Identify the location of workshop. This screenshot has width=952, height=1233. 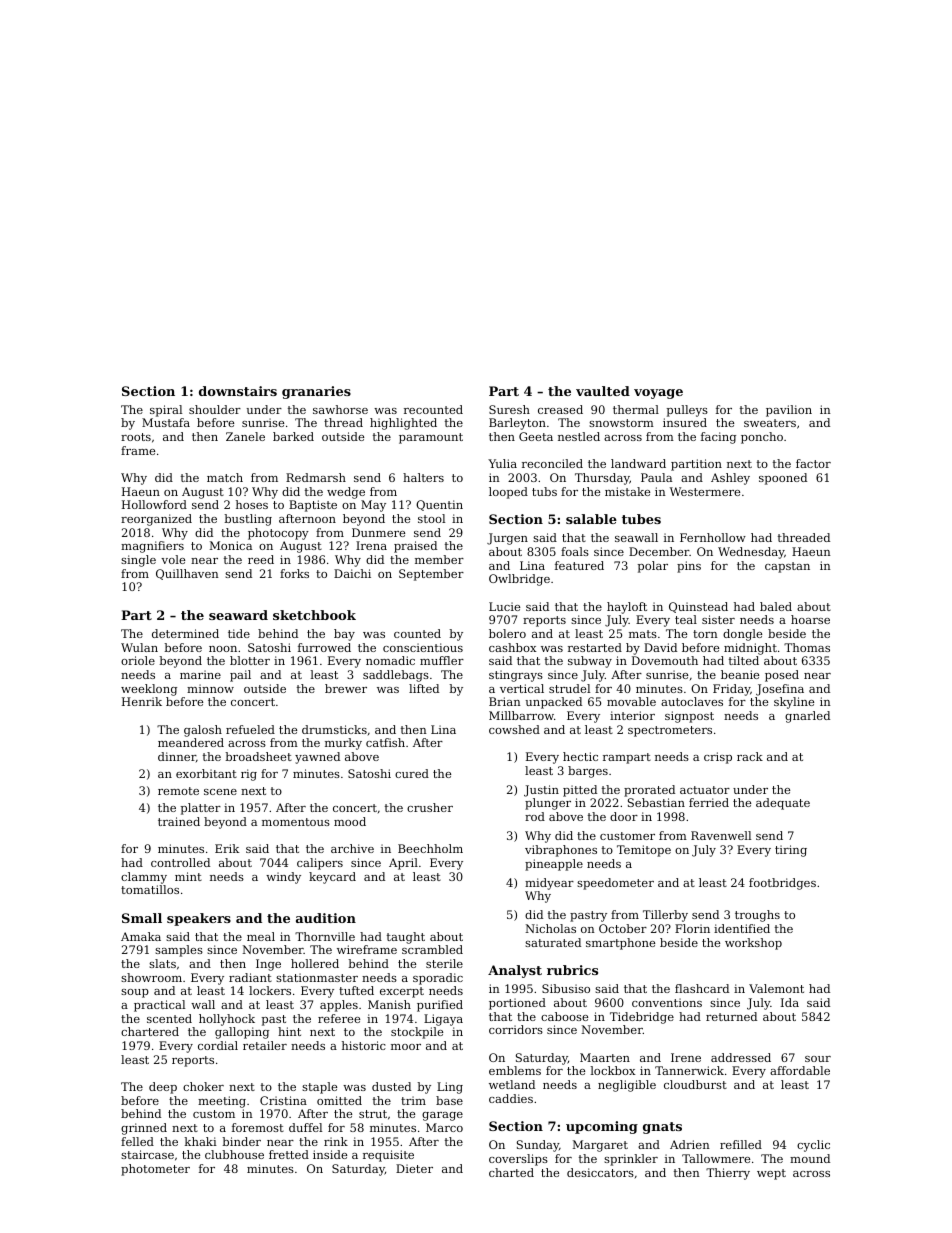
(753, 944).
